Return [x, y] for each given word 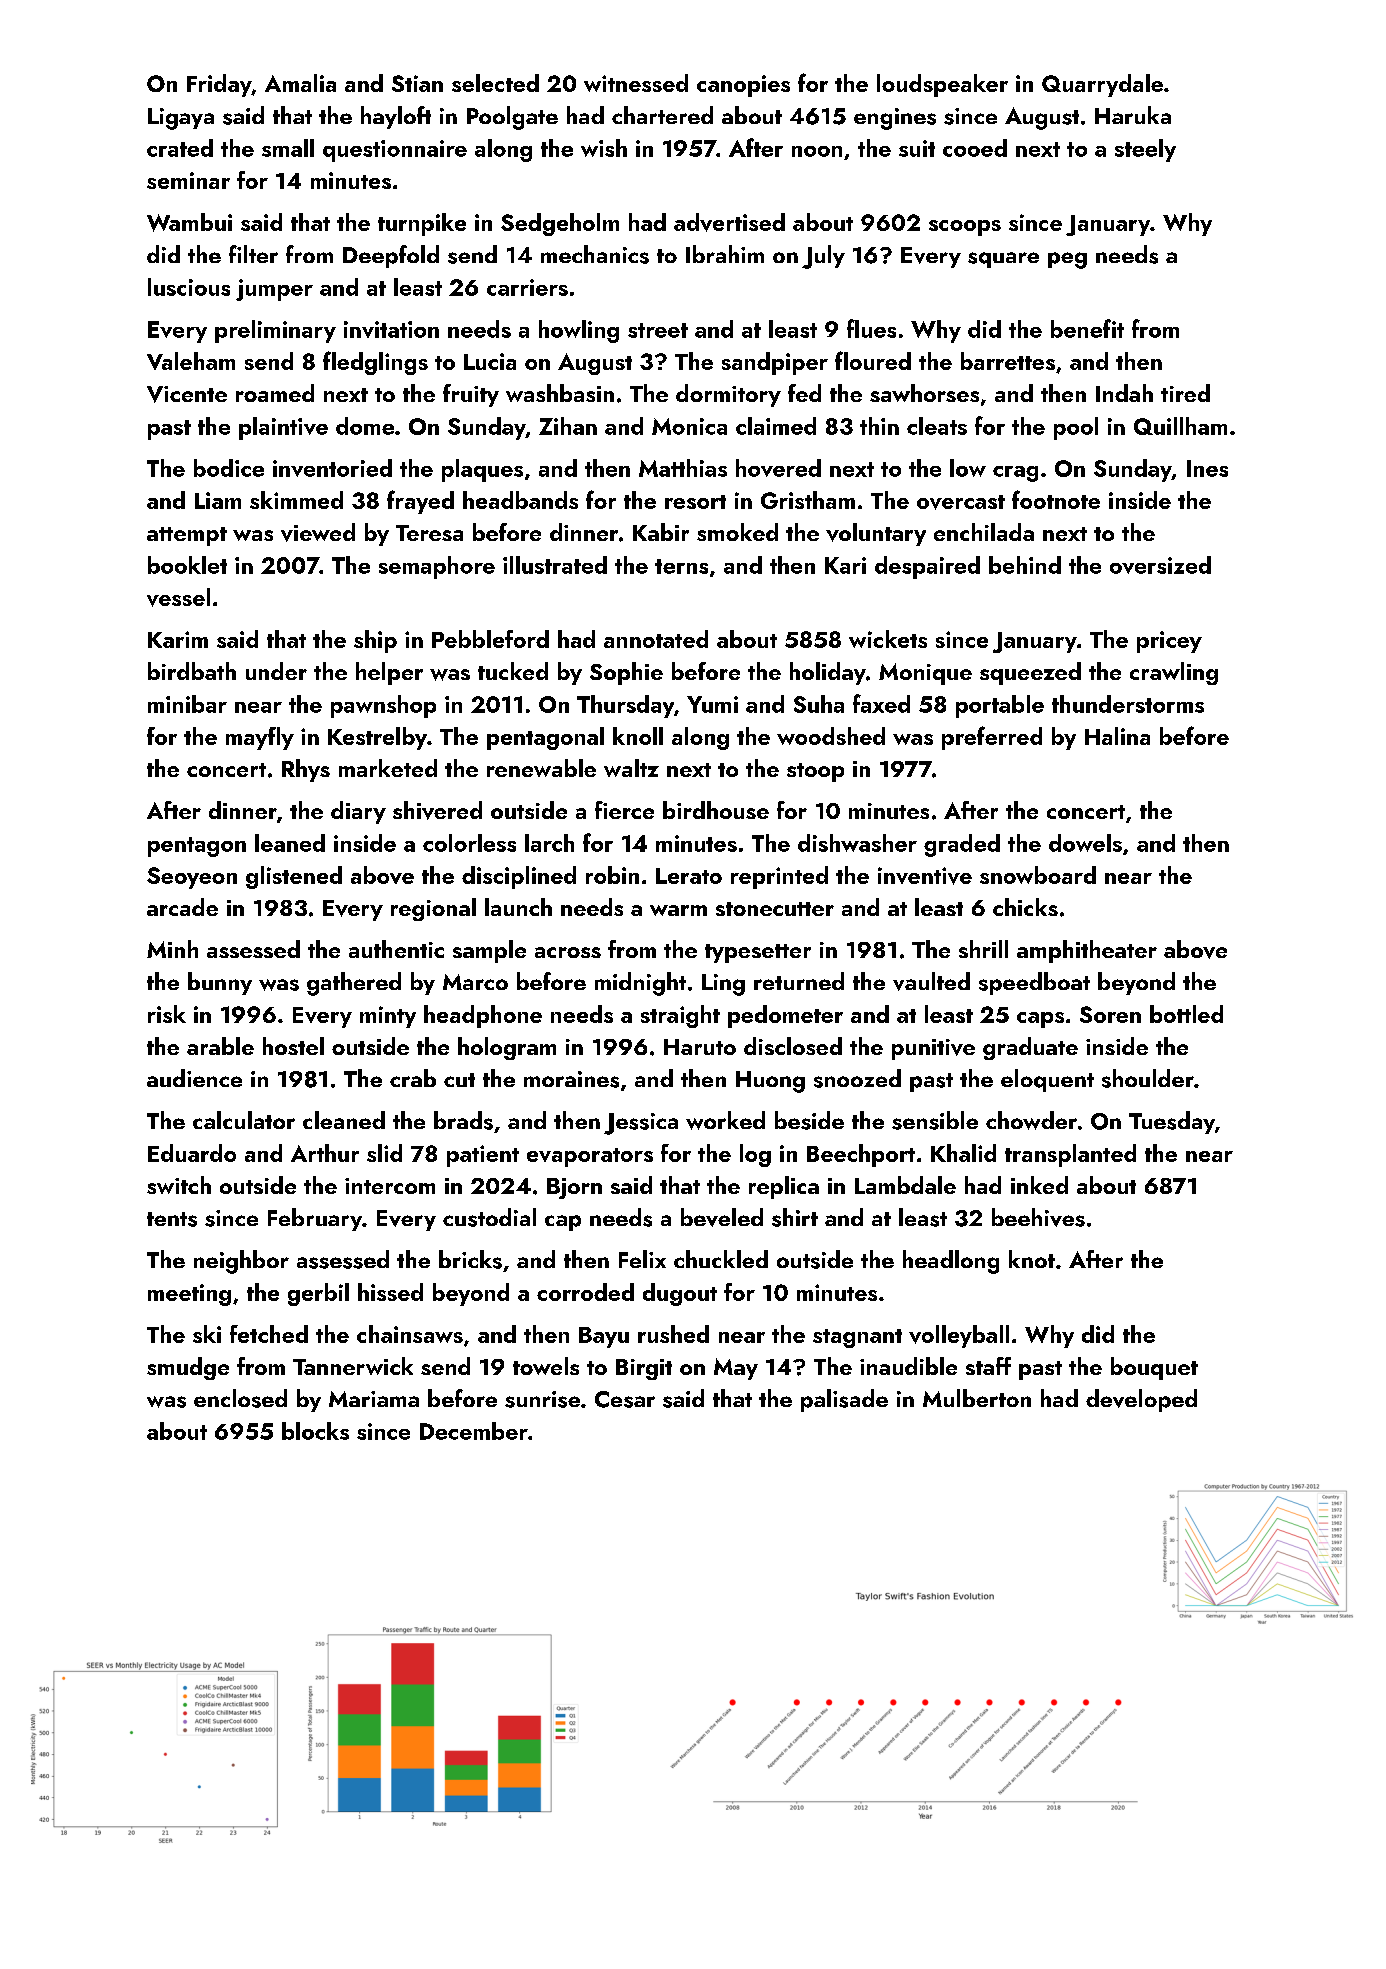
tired [1185, 393]
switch [179, 1185]
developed [1141, 1400]
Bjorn [574, 1188]
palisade [844, 1400]
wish [604, 148]
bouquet [1154, 1368]
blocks [315, 1431]
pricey [1169, 642]
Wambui [189, 222]
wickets [888, 639]
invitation [391, 329]
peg [1067, 260]
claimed [776, 426]
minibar [187, 704]
